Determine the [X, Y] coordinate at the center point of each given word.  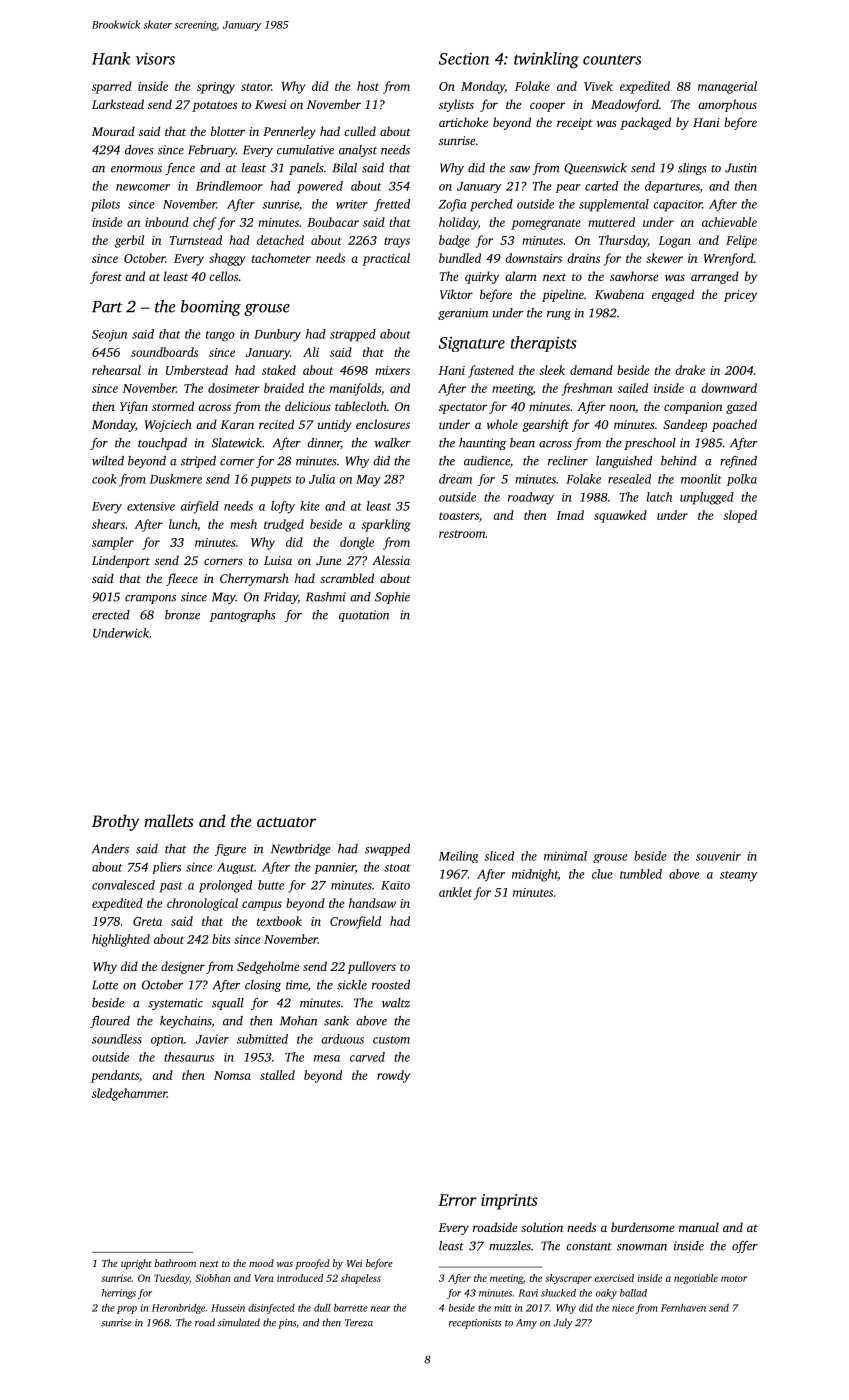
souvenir [718, 856]
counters [612, 60]
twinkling [546, 60]
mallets [169, 820]
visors [155, 58]
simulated [239, 1322]
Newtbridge [301, 850]
